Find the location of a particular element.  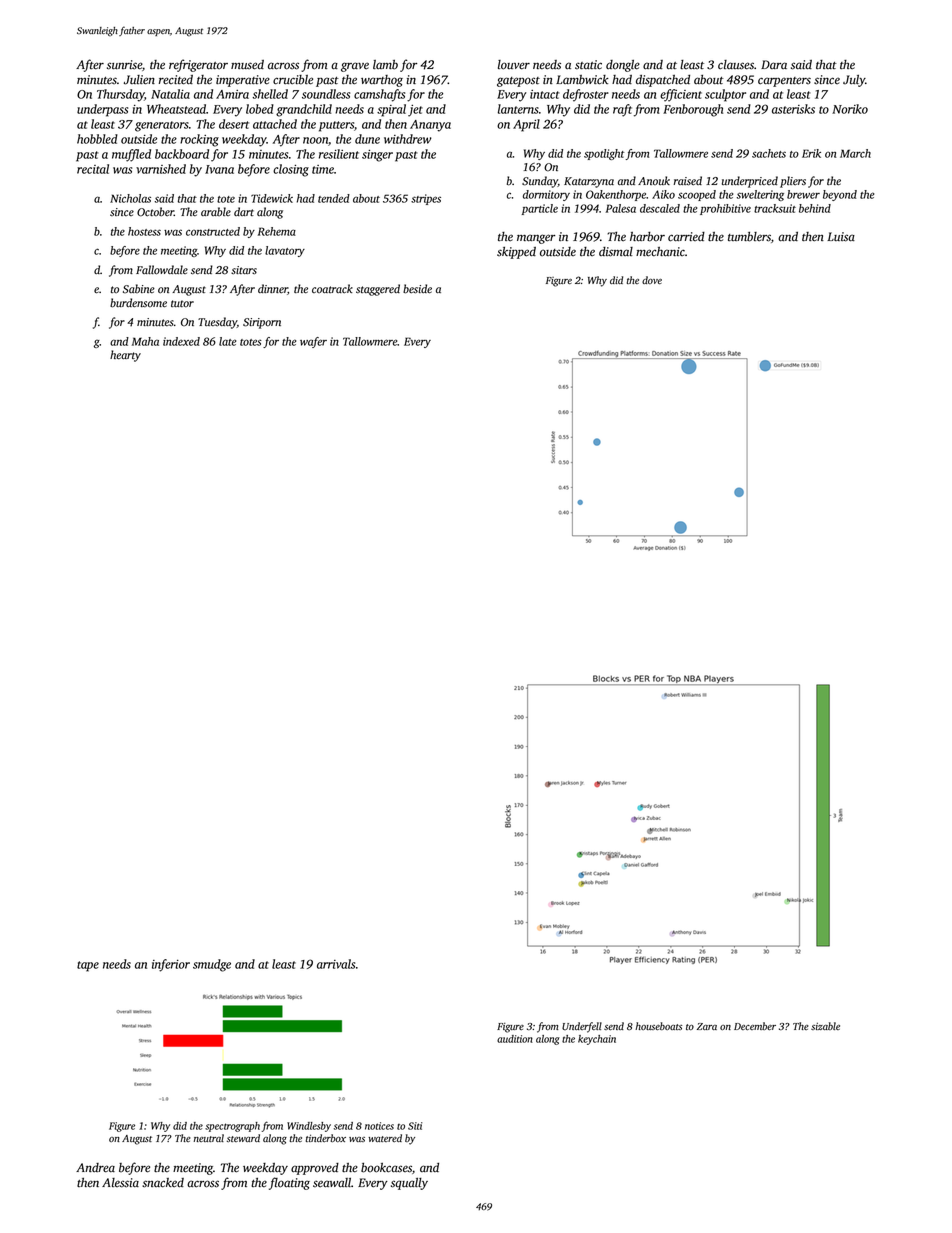

smudge is located at coordinates (212, 965).
